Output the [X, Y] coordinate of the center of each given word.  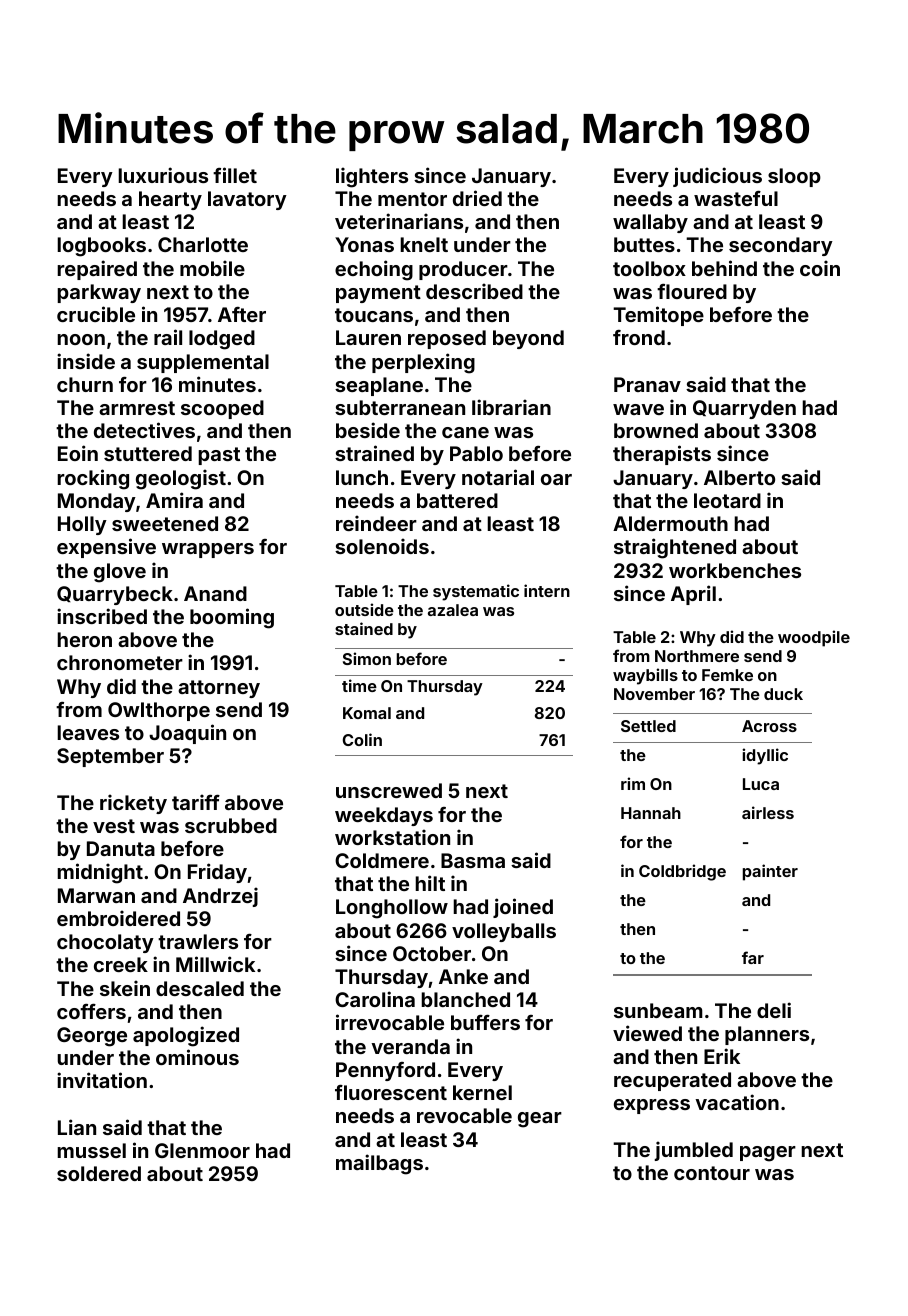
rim [633, 783]
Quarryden [744, 409]
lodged [222, 340]
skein [125, 988]
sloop [794, 177]
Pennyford [385, 1071]
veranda [410, 1046]
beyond [528, 339]
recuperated [672, 1081]
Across [769, 726]
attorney [219, 689]
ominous [197, 1057]
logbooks [101, 247]
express [652, 1106]
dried [477, 198]
